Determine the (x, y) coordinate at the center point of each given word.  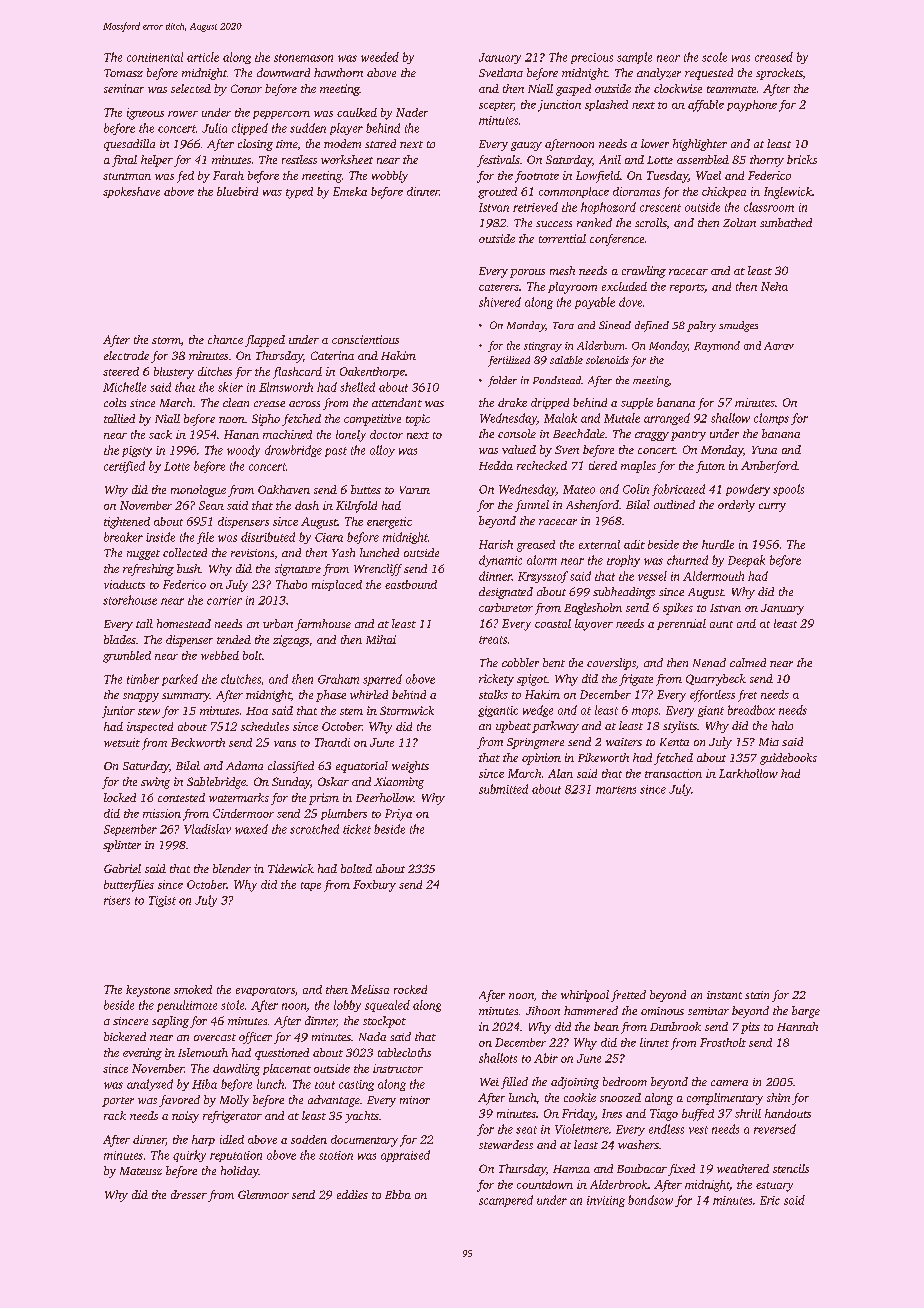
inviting (606, 1201)
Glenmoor (263, 1194)
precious (592, 58)
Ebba (398, 1194)
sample (634, 58)
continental (155, 57)
